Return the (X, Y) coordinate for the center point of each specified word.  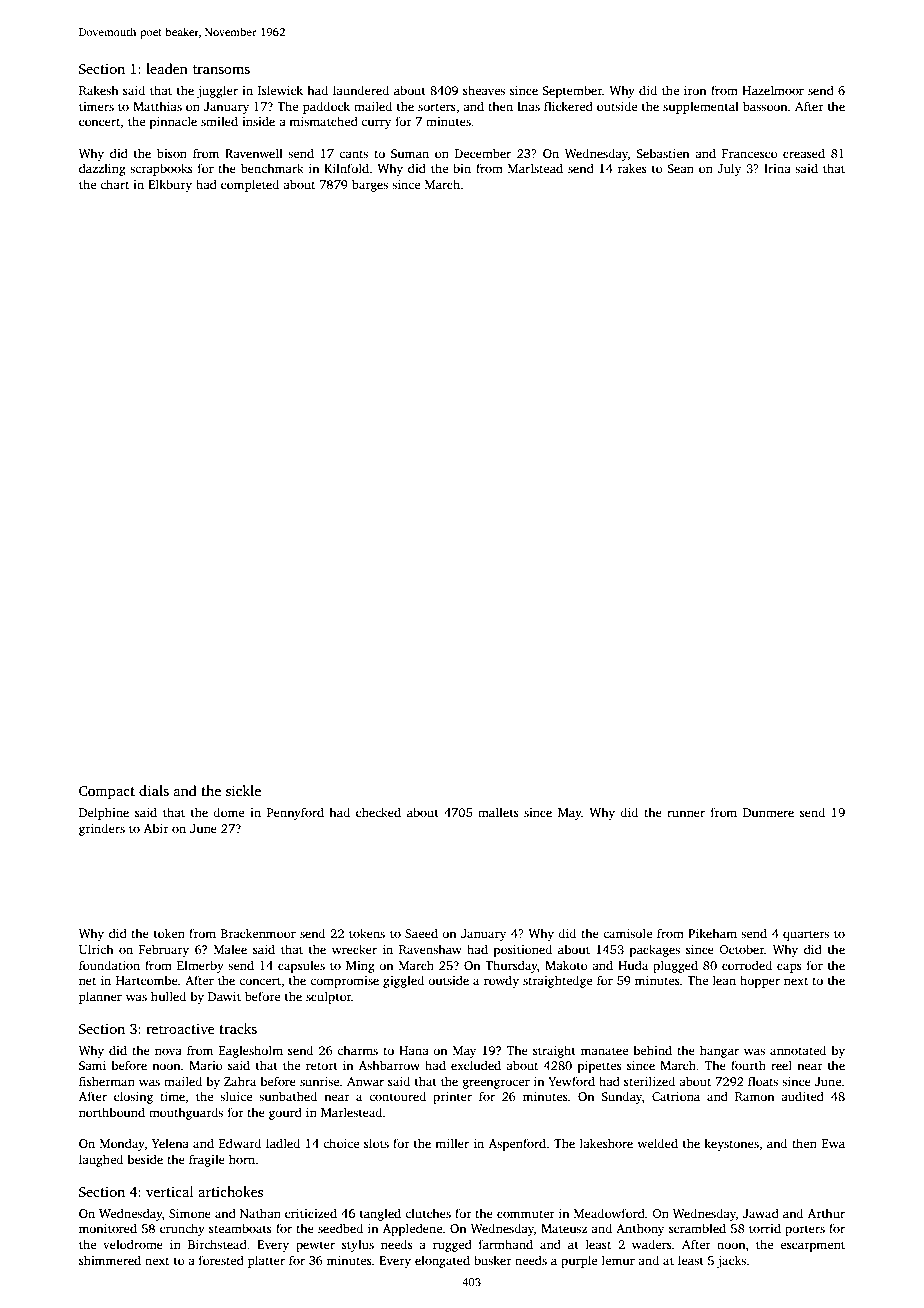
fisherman (107, 1081)
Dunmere (768, 812)
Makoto (566, 965)
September (572, 91)
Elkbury (170, 185)
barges (370, 185)
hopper (760, 981)
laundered (361, 90)
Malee (230, 949)
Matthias (157, 106)
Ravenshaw (430, 949)
